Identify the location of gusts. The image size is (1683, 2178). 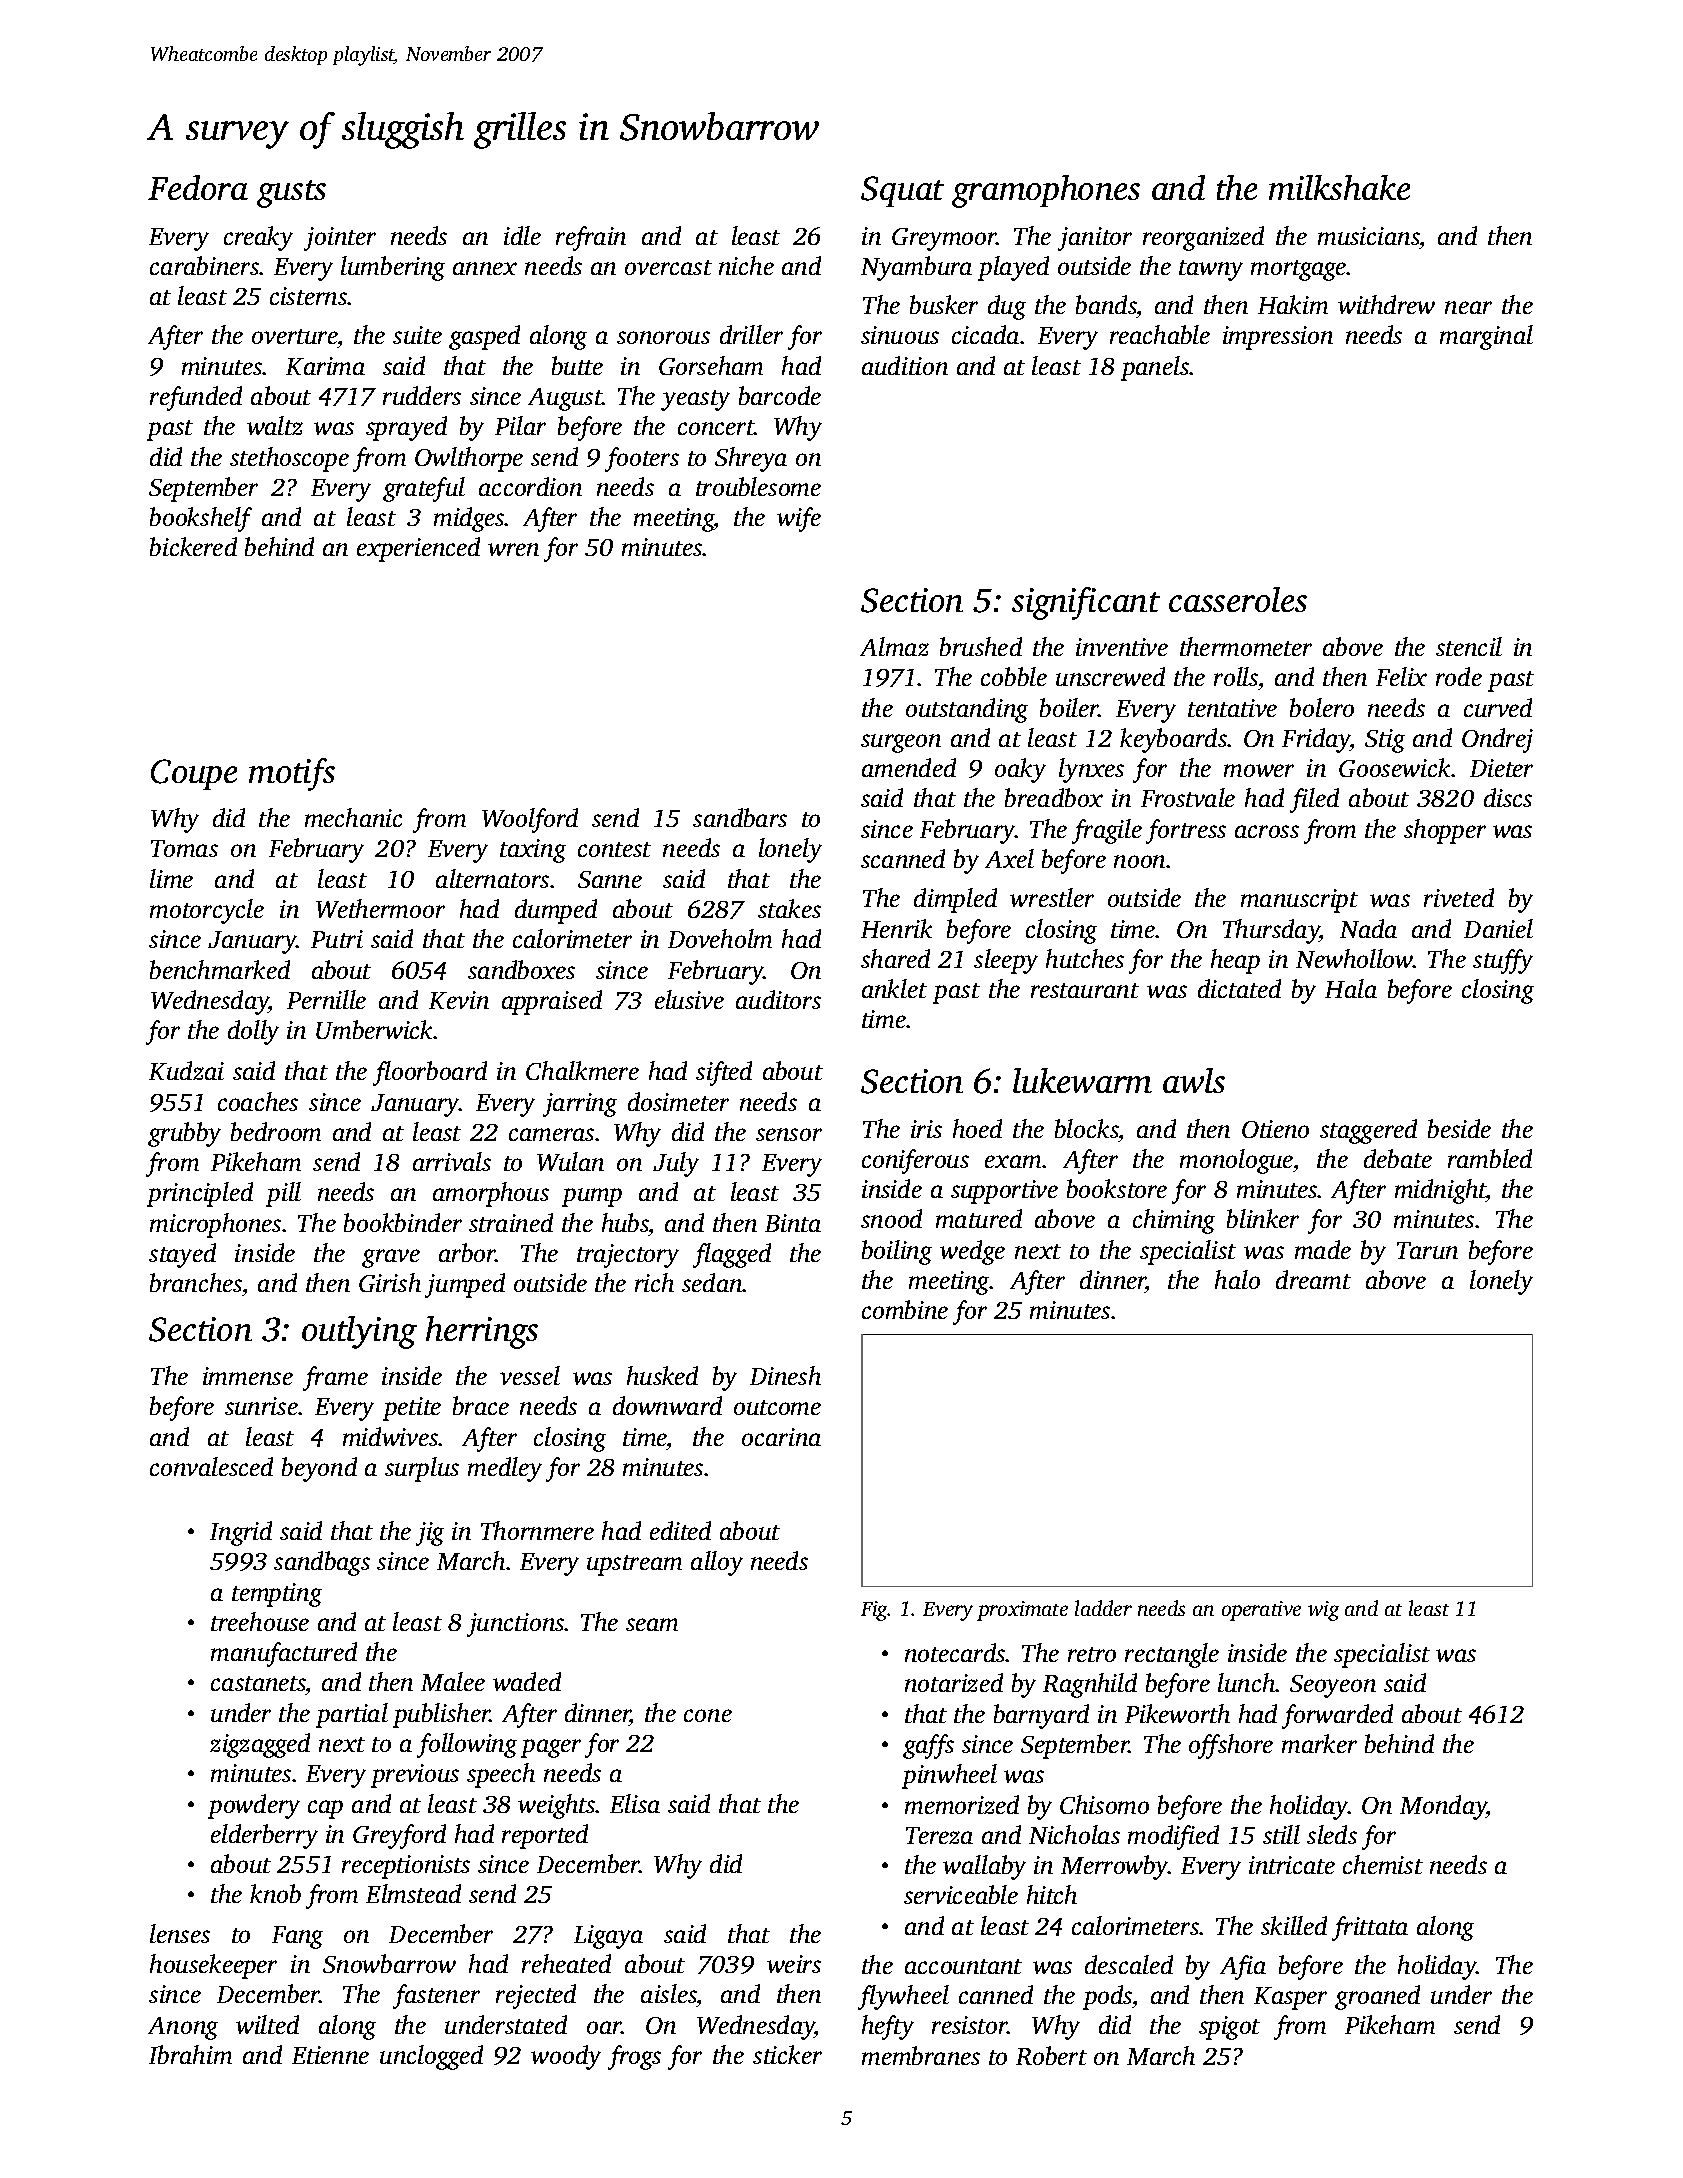
(291, 194).
